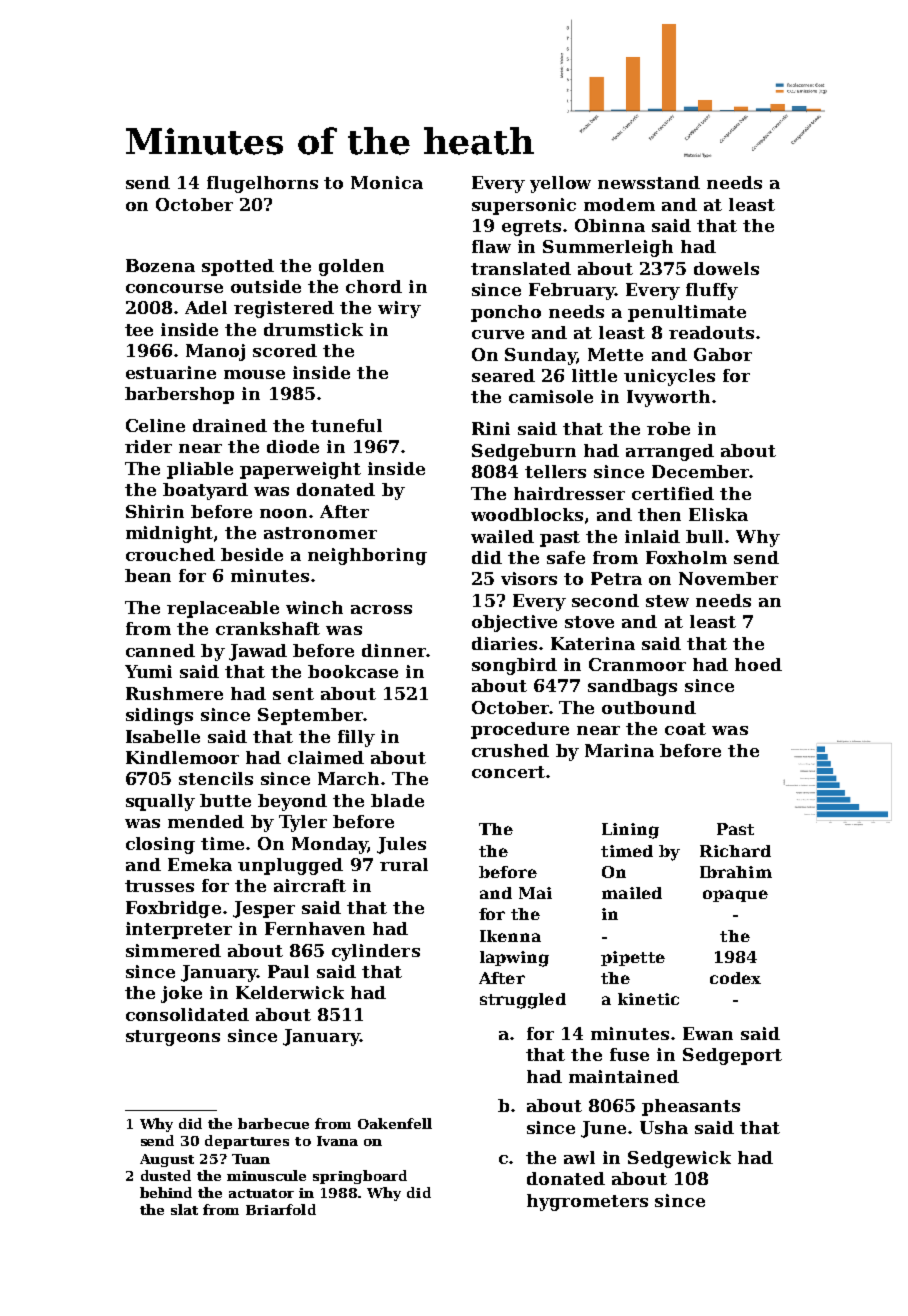  I want to click on hoed, so click(758, 664).
